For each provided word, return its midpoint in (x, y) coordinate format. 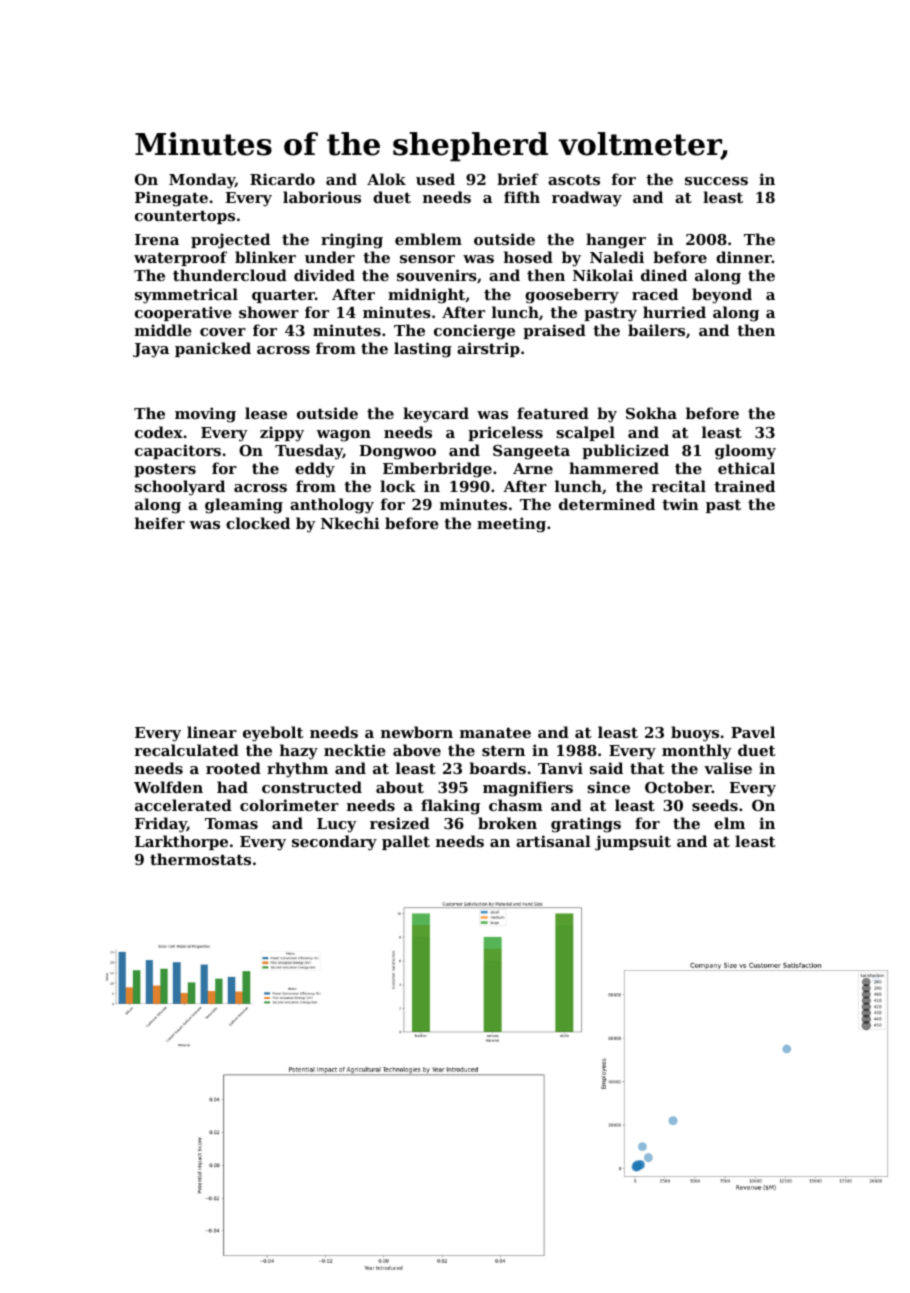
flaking (450, 807)
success (716, 181)
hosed (528, 257)
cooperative (183, 313)
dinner (744, 257)
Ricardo (282, 179)
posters (165, 470)
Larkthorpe (181, 842)
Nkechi (350, 523)
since (608, 787)
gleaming (244, 506)
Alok (386, 179)
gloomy (745, 452)
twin (680, 504)
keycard (436, 415)
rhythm (297, 770)
